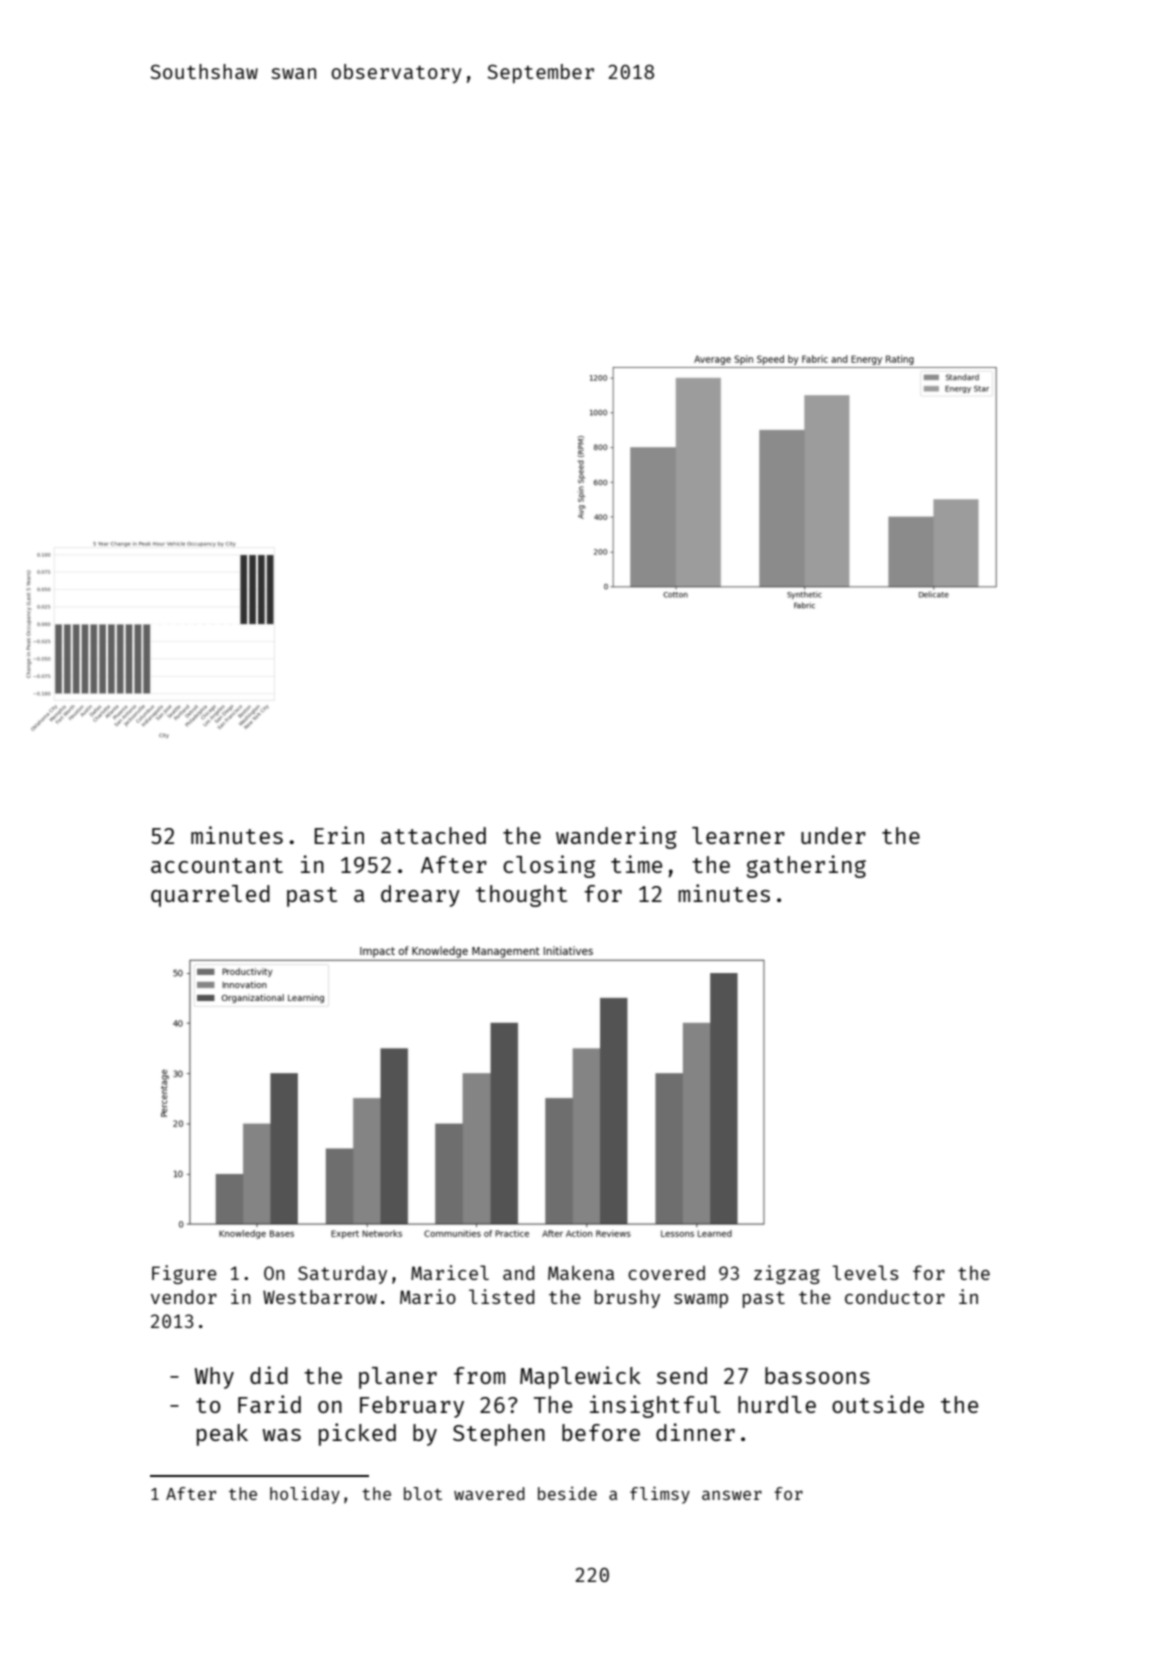 The image size is (1149, 1664). What do you see at coordinates (732, 1495) in the image?
I see `answer` at bounding box center [732, 1495].
